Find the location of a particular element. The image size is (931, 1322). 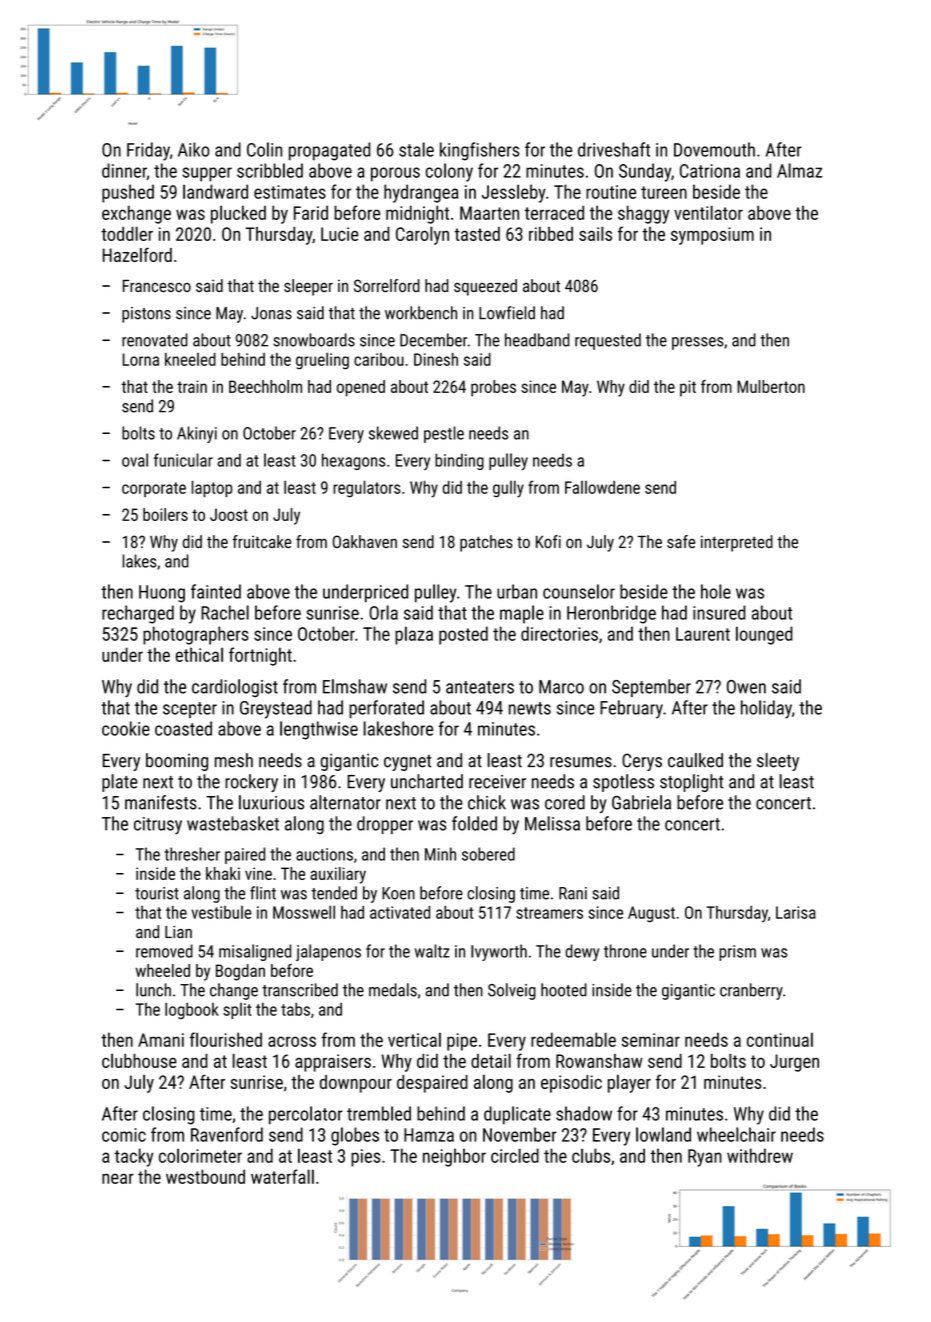

boilers is located at coordinates (165, 514).
